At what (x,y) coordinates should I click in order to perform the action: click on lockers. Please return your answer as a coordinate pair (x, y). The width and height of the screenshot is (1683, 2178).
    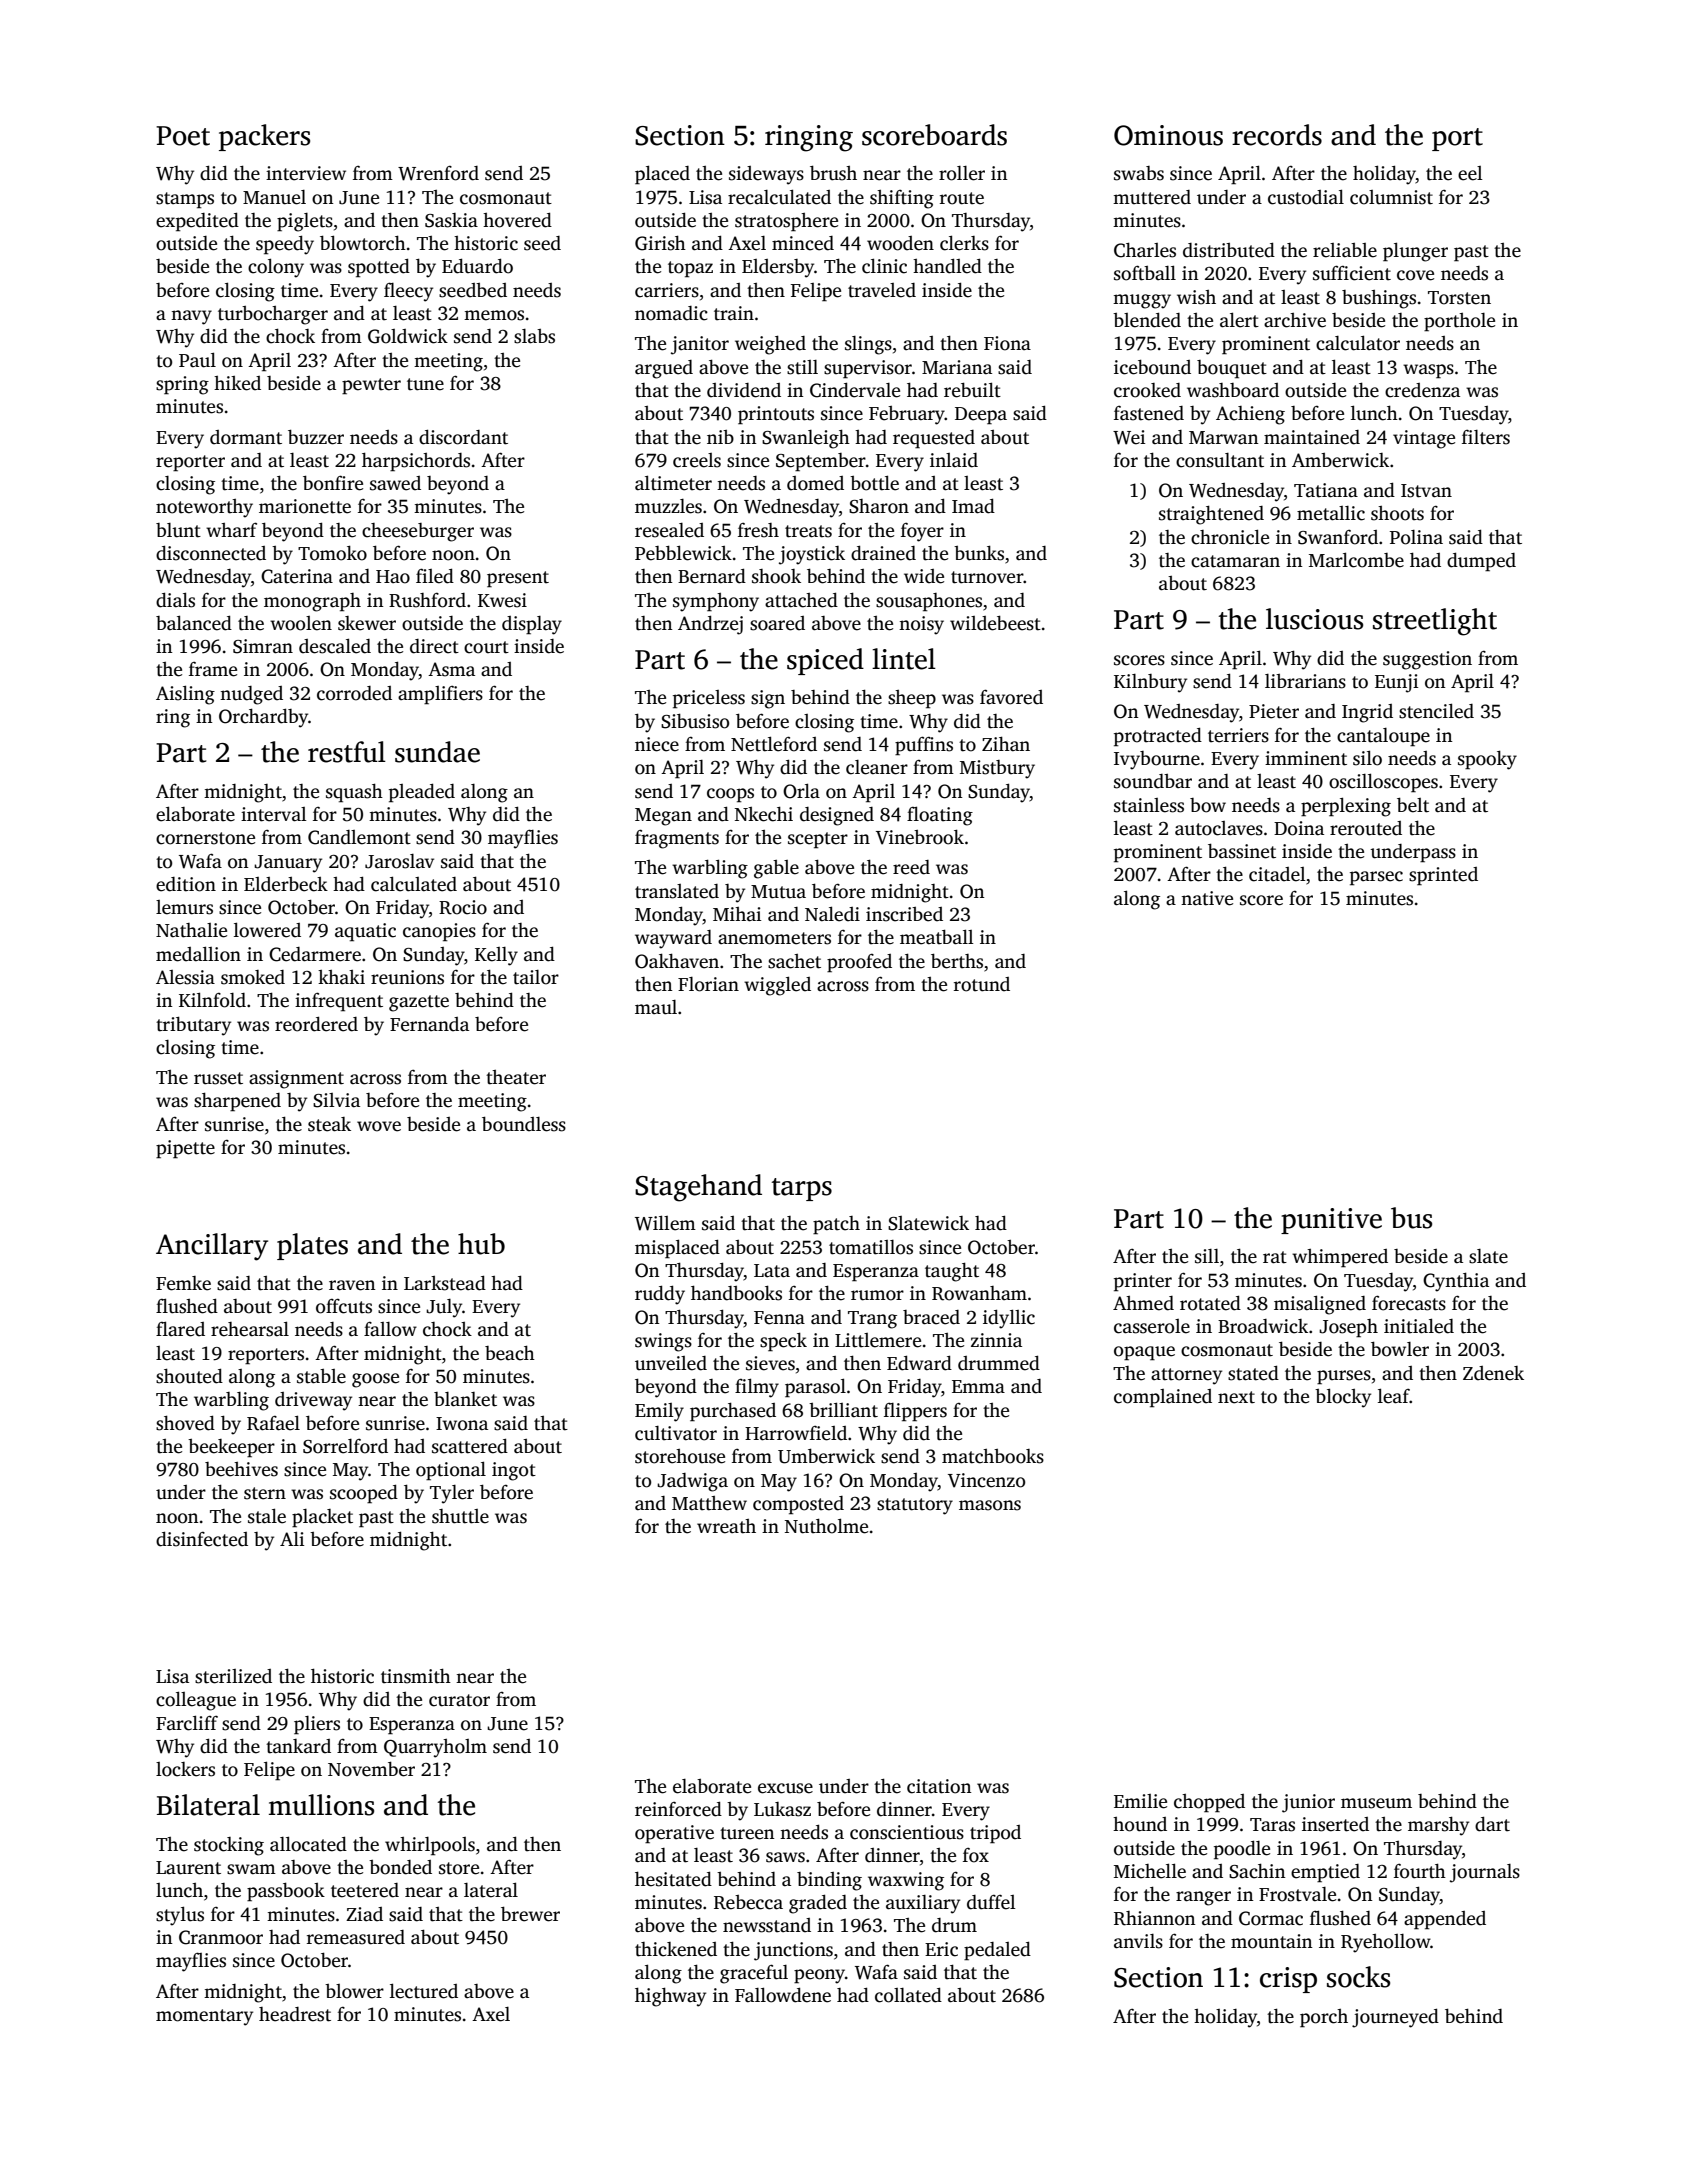
    Looking at the image, I should click on (185, 1769).
